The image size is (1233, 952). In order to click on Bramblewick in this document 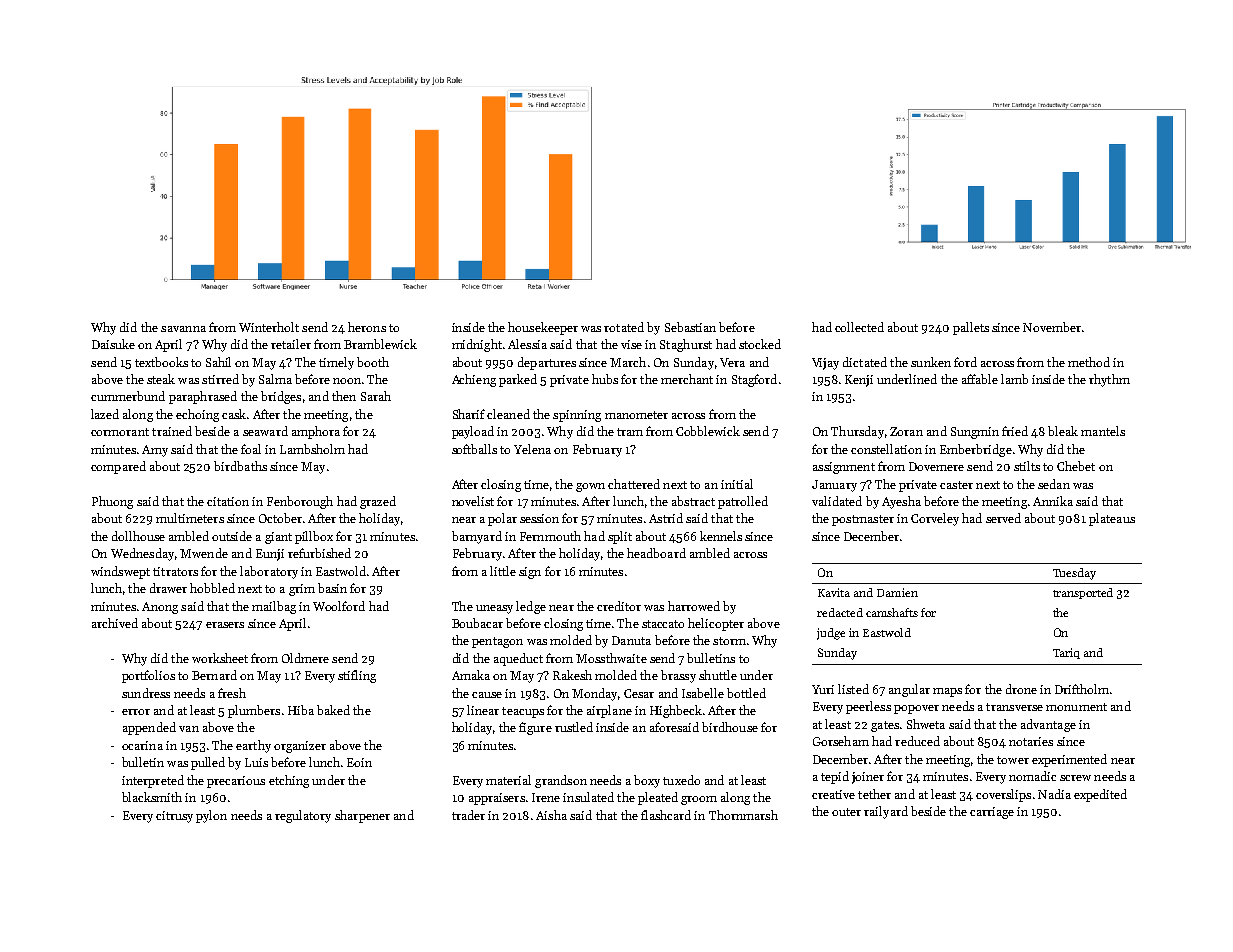, I will do `click(380, 344)`.
